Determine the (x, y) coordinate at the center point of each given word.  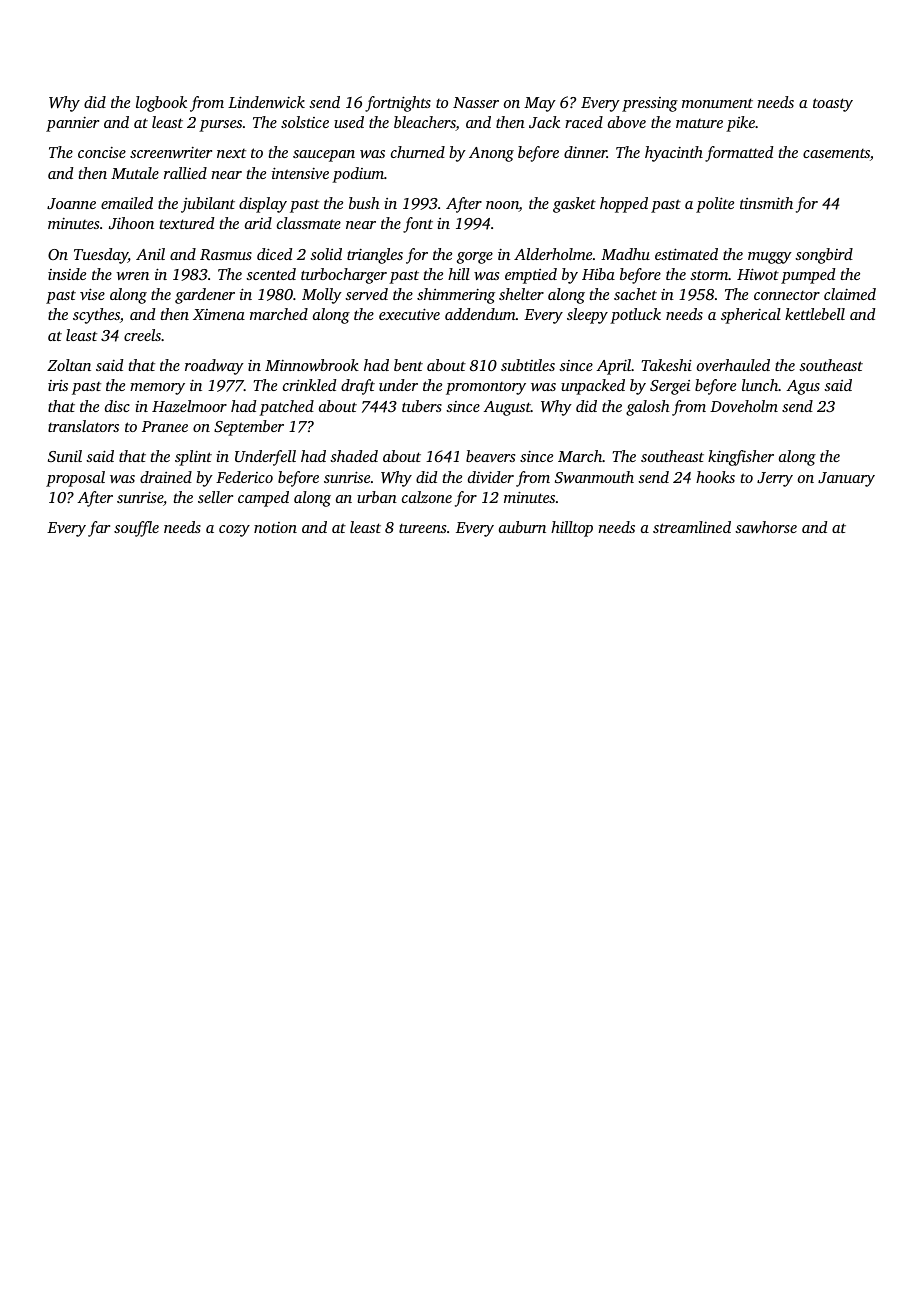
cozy (234, 531)
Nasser (476, 102)
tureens (422, 528)
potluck (635, 316)
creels (142, 335)
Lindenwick (266, 102)
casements (836, 153)
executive (409, 314)
